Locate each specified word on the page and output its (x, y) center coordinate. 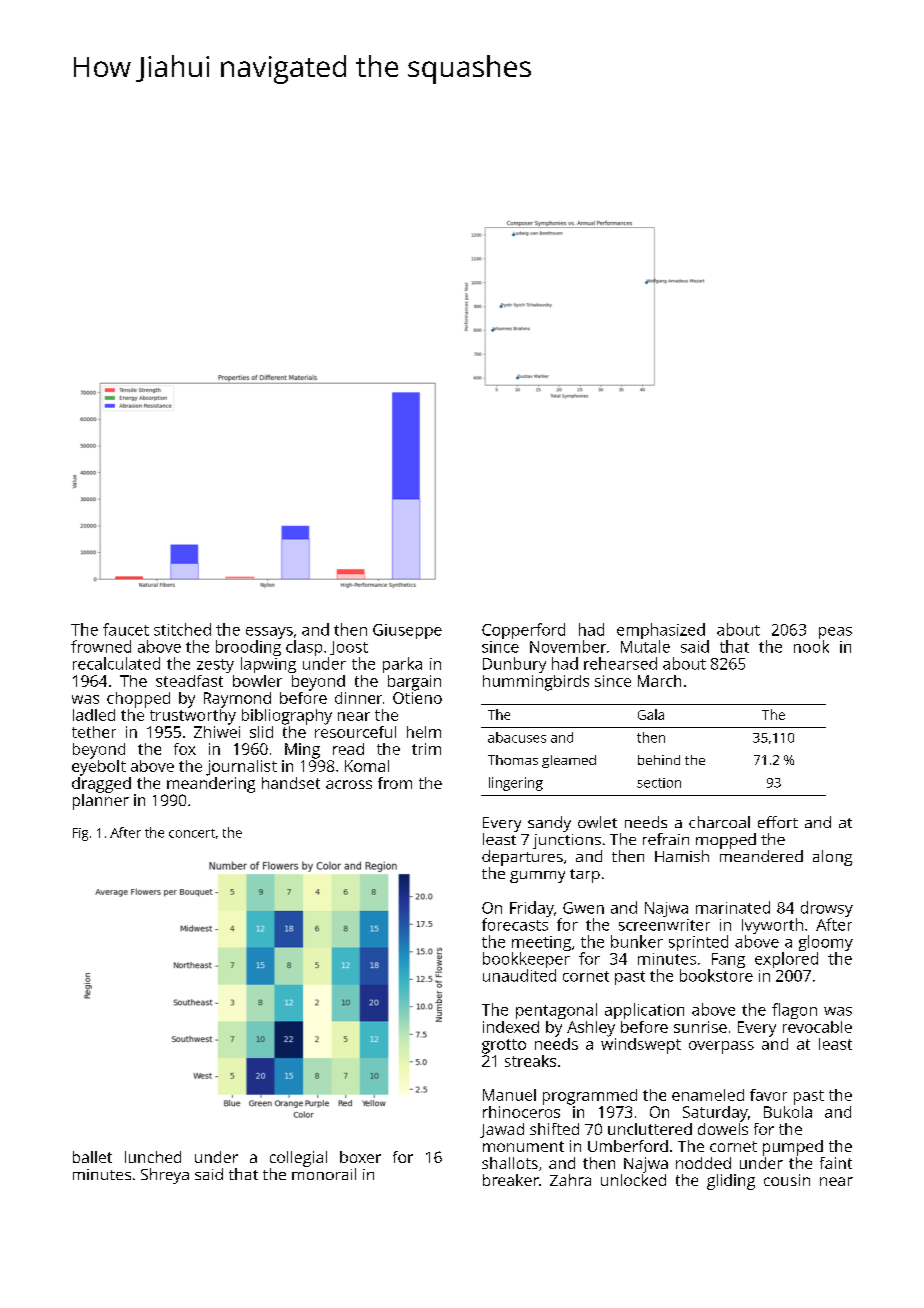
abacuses (517, 737)
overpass (721, 1047)
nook (811, 646)
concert (192, 833)
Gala (651, 714)
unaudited (519, 975)
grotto (504, 1046)
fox (185, 749)
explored (786, 960)
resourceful (355, 732)
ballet (92, 1157)
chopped (138, 700)
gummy (537, 877)
